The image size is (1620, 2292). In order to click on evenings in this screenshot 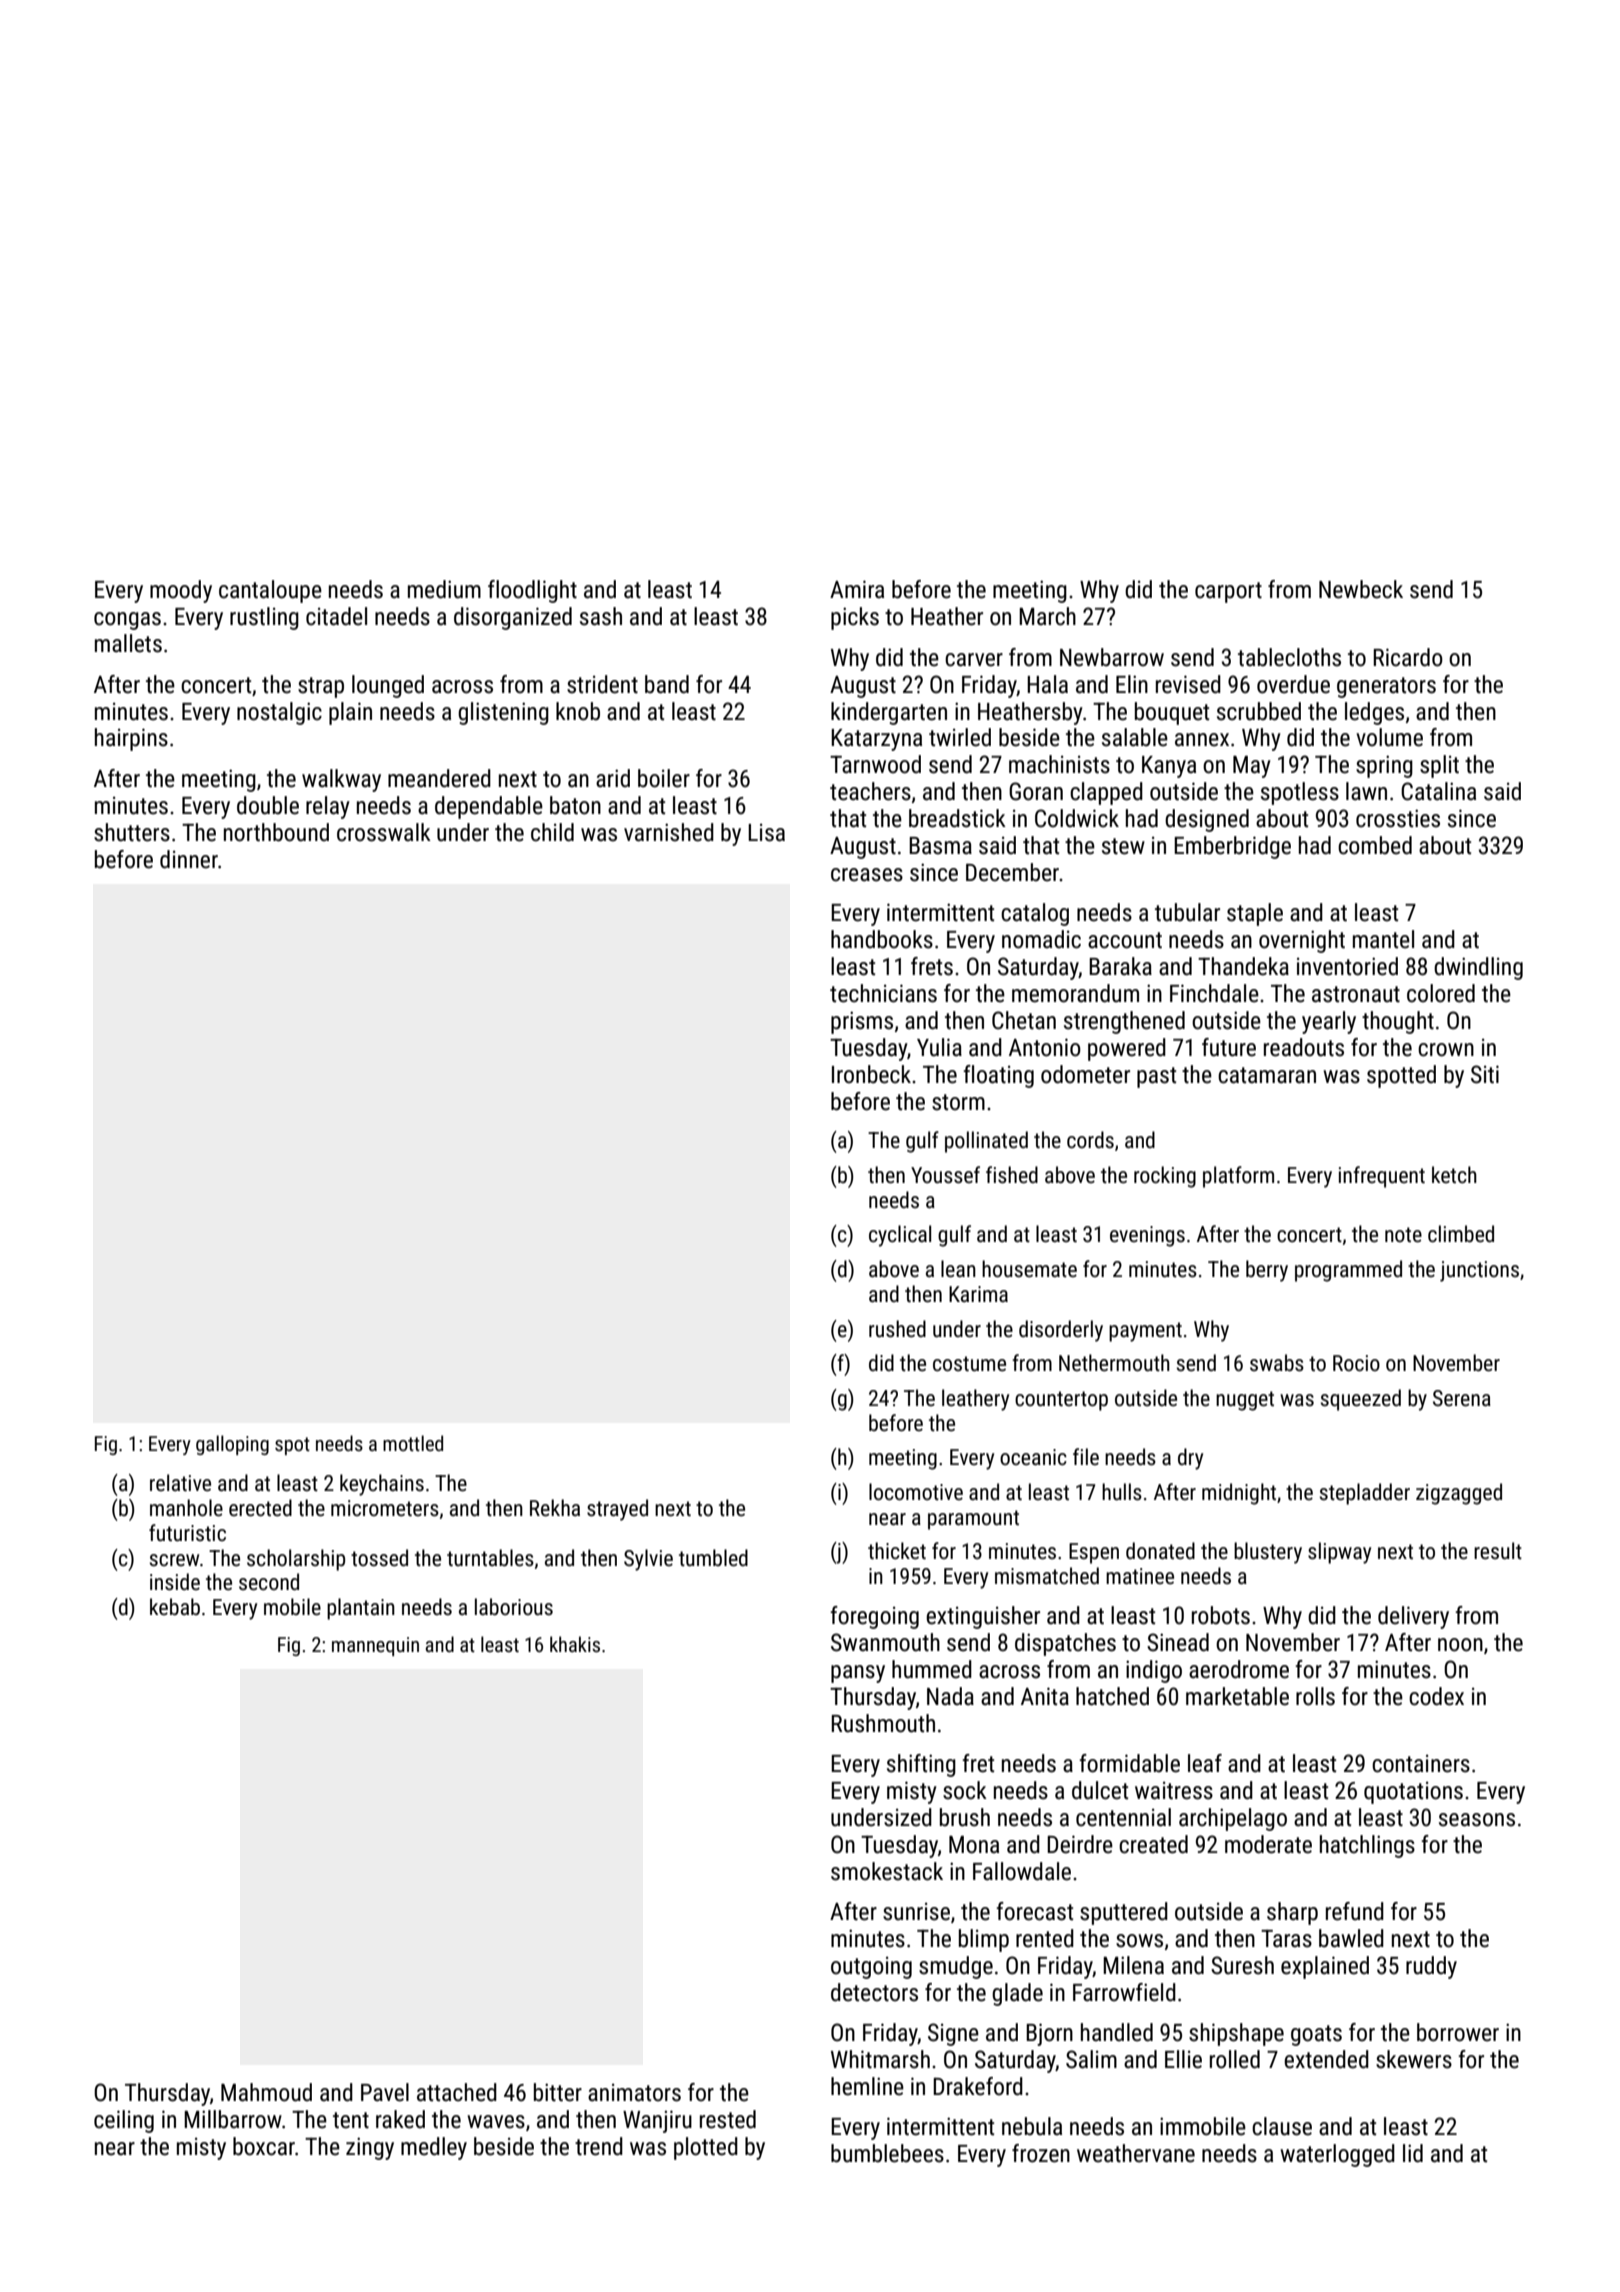, I will do `click(1147, 1236)`.
